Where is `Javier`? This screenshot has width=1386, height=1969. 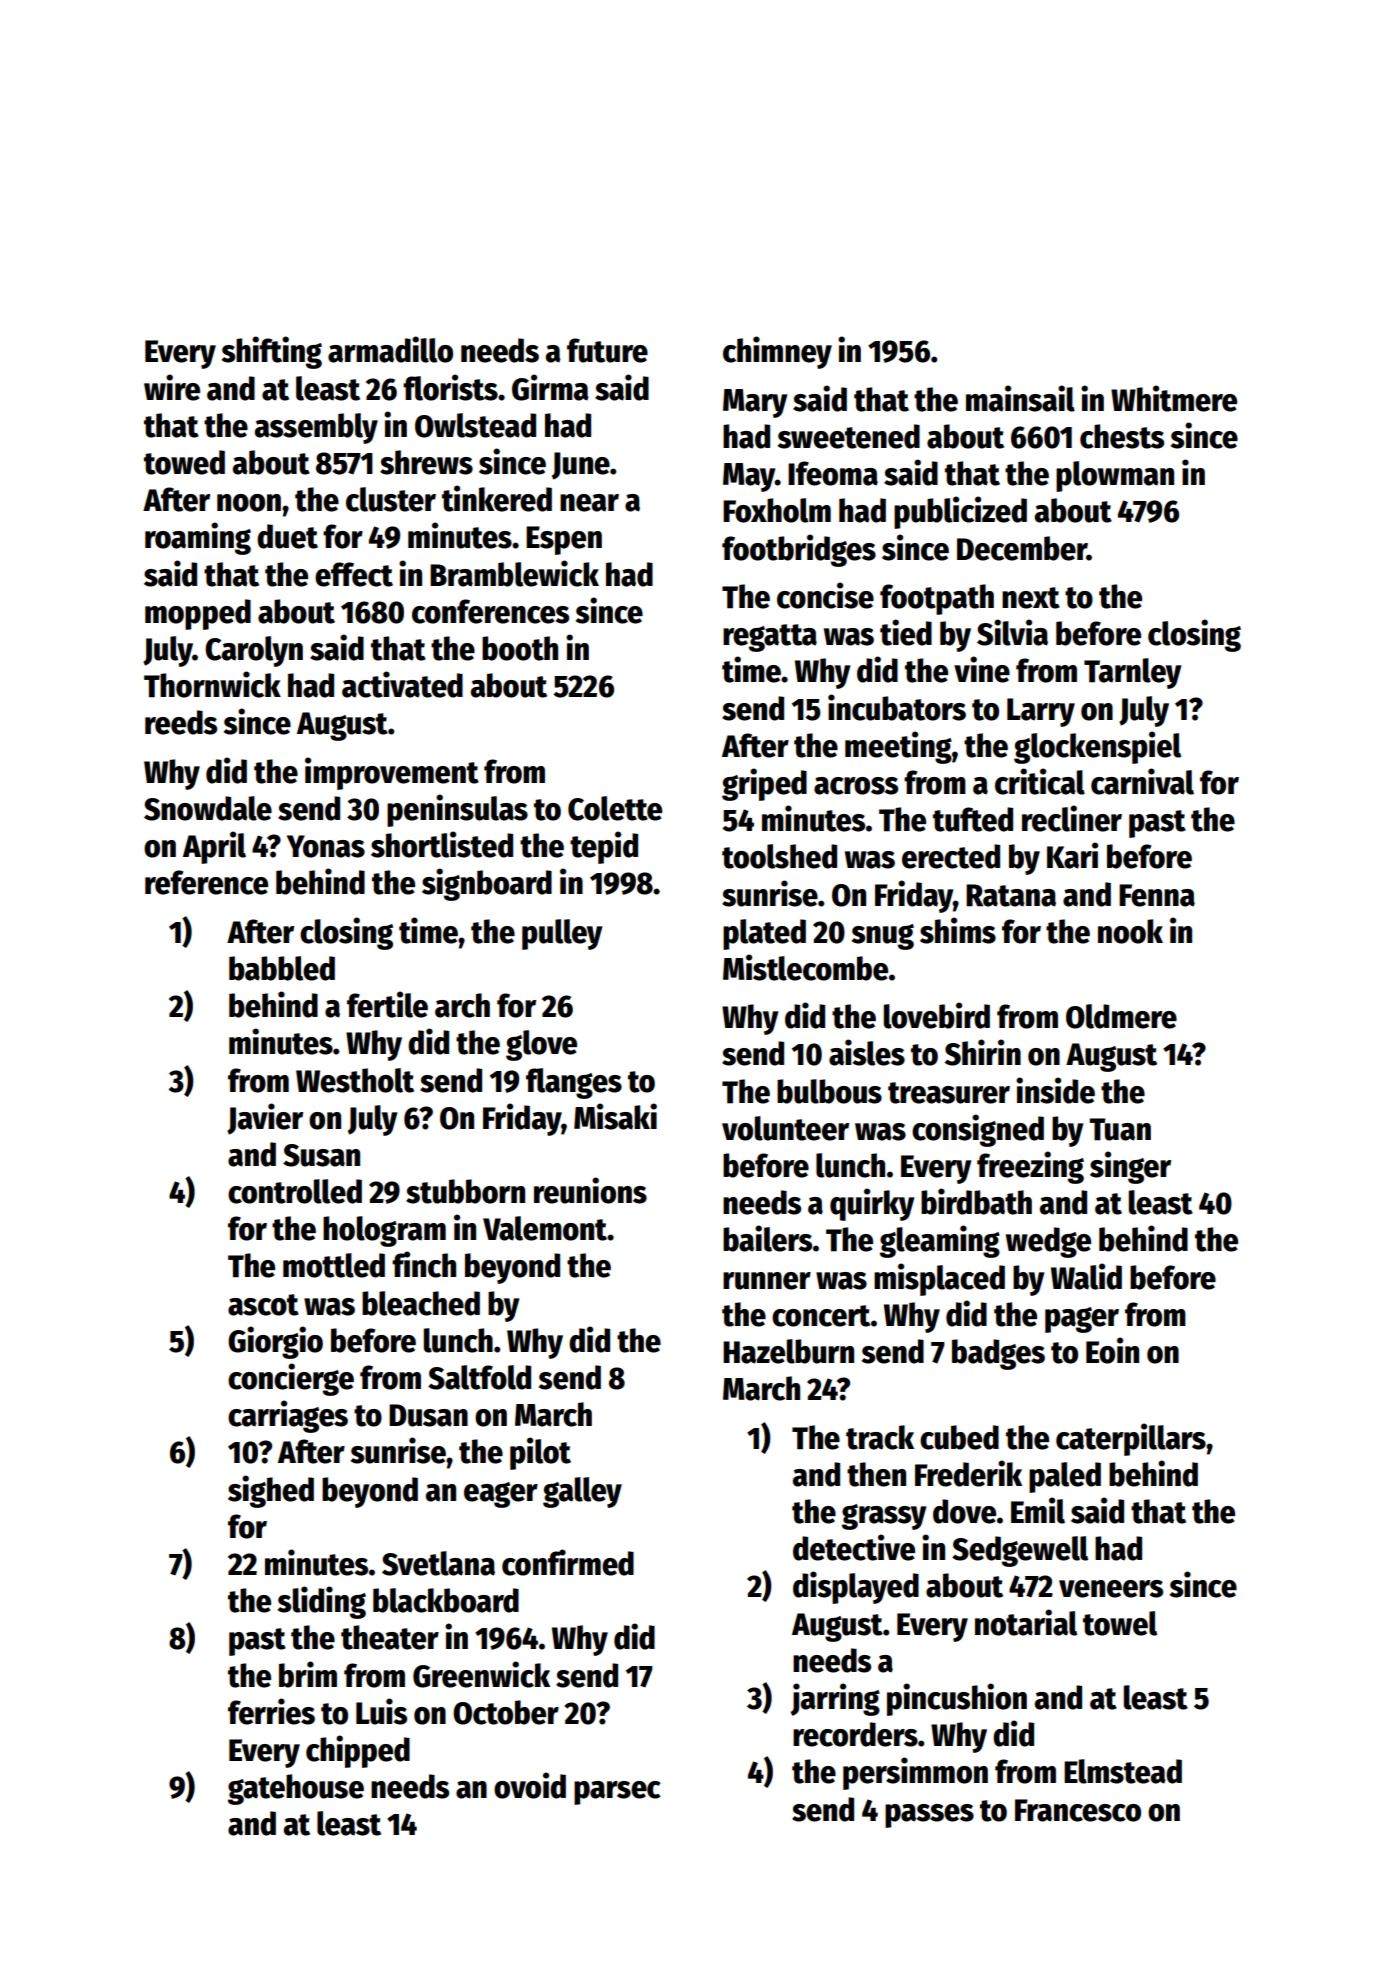
Javier is located at coordinates (265, 1119).
